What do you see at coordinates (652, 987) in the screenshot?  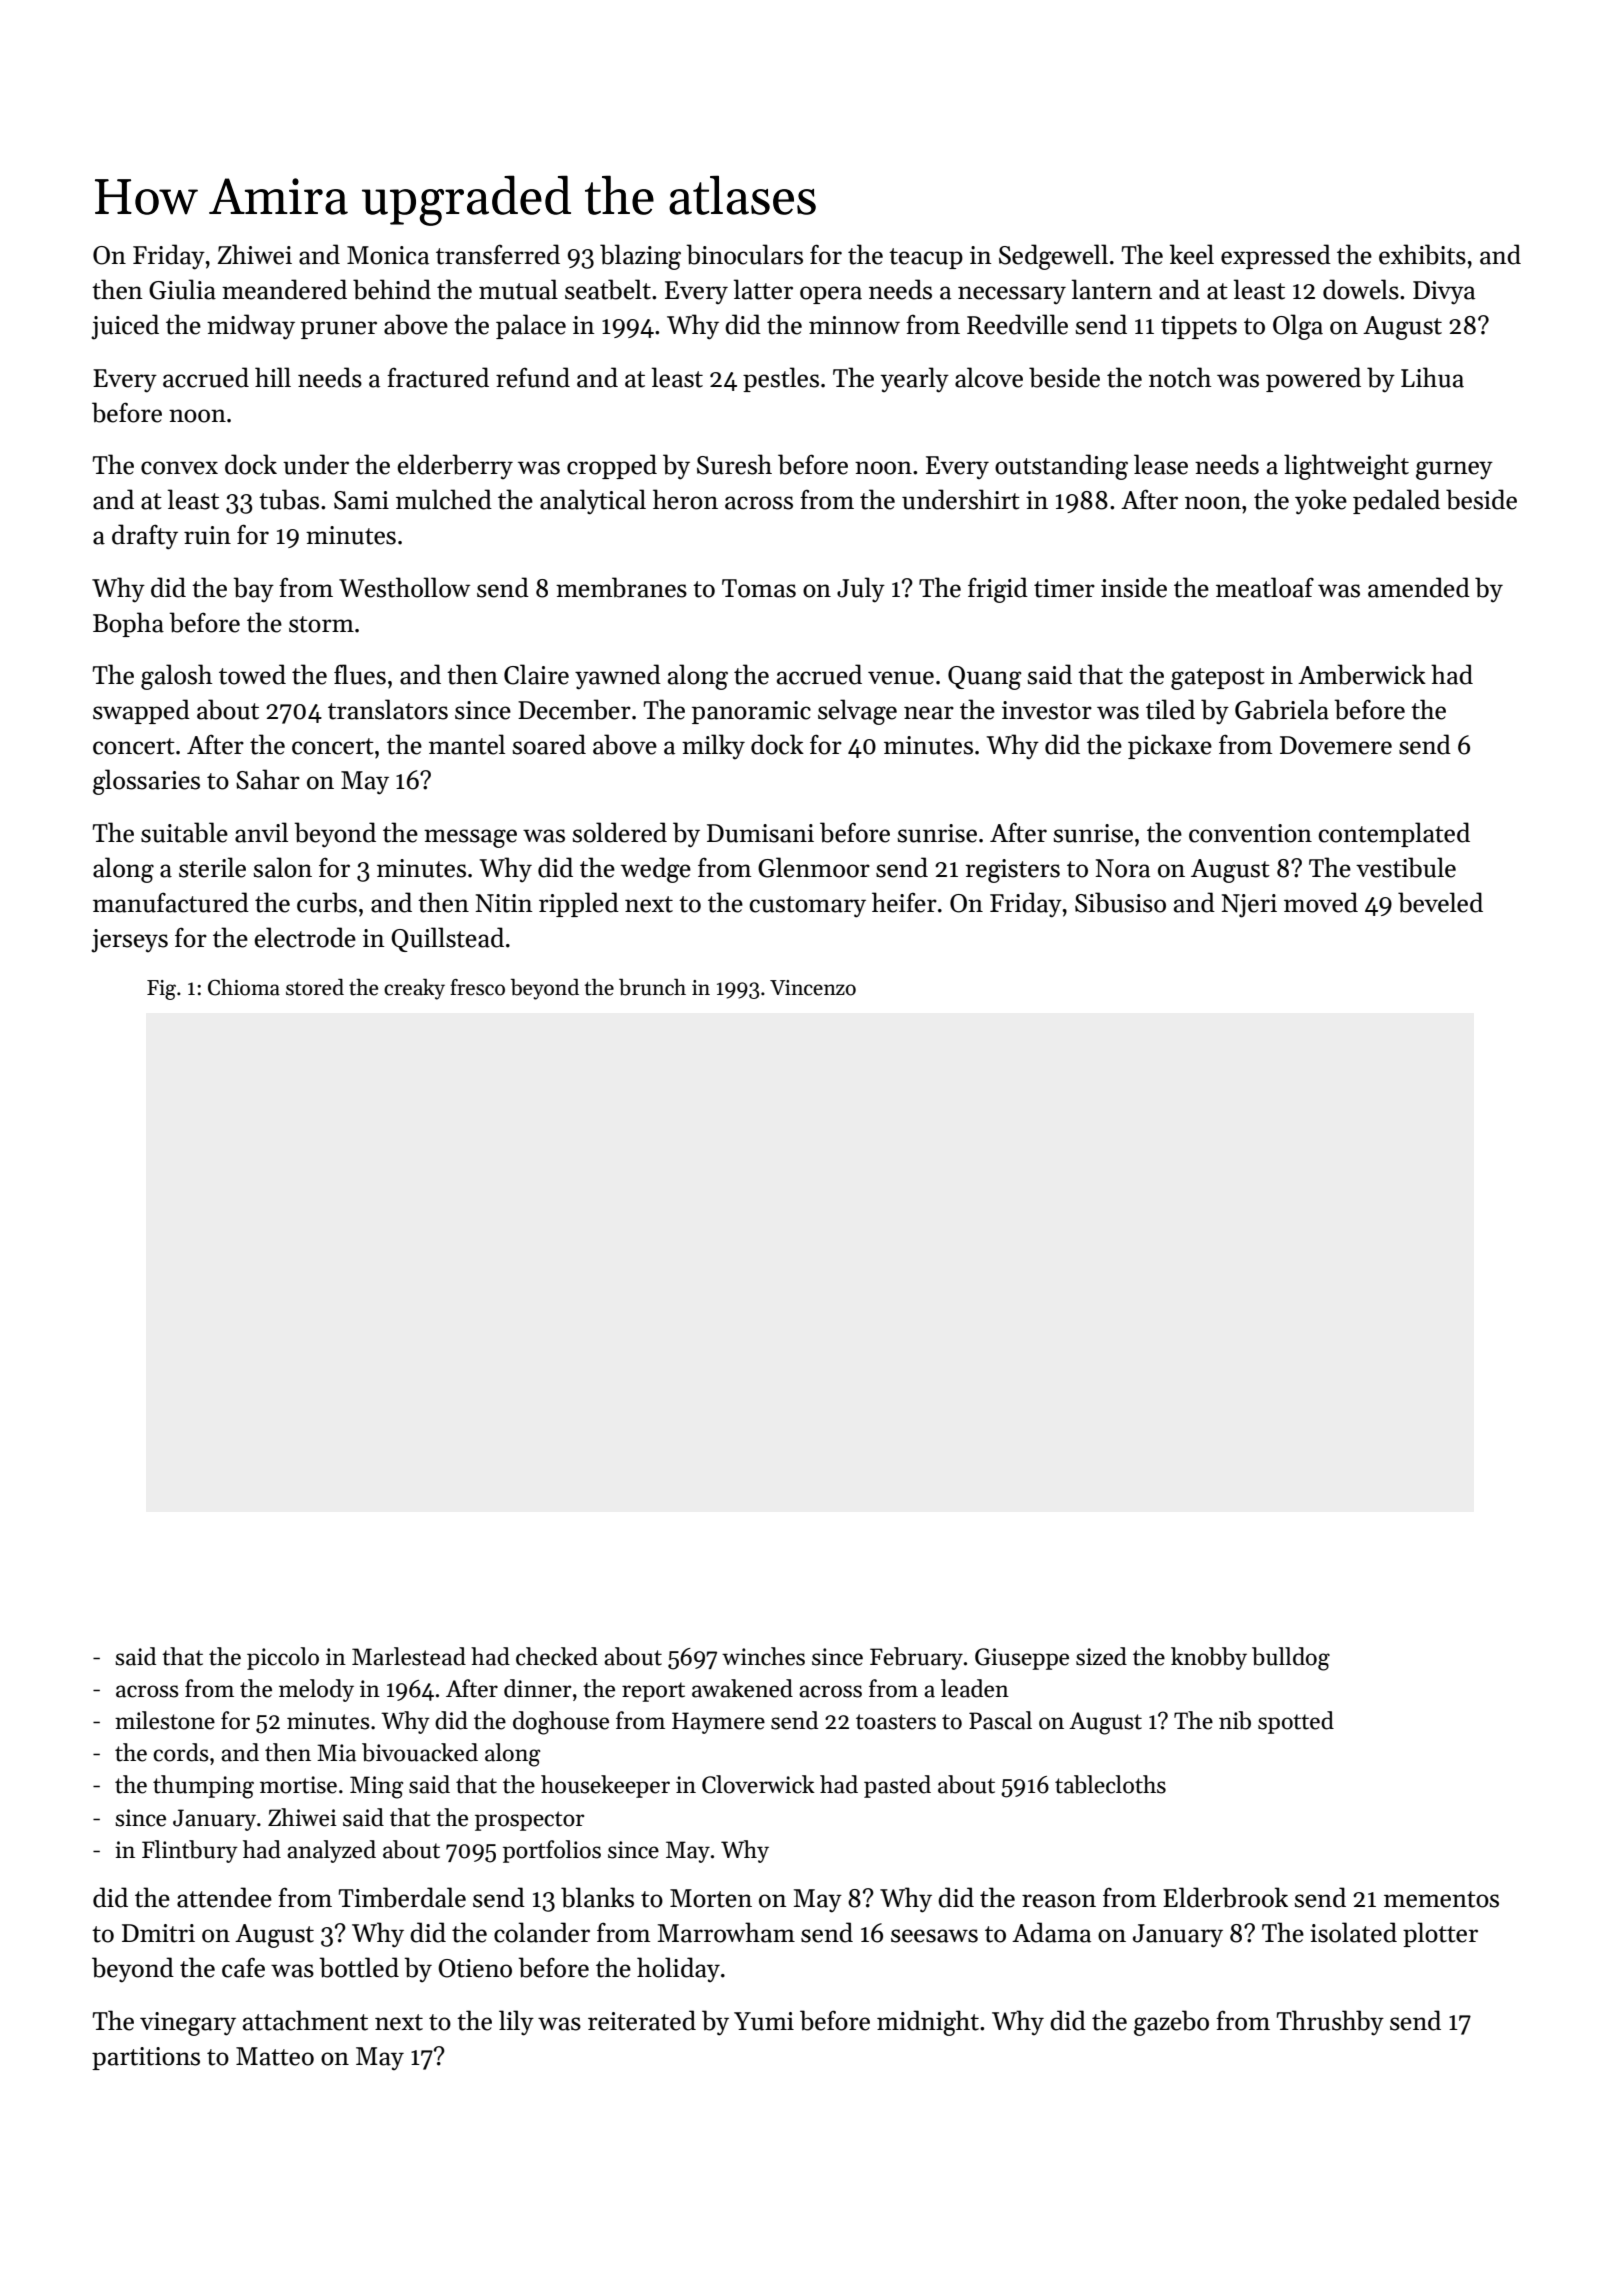 I see `brunch` at bounding box center [652, 987].
